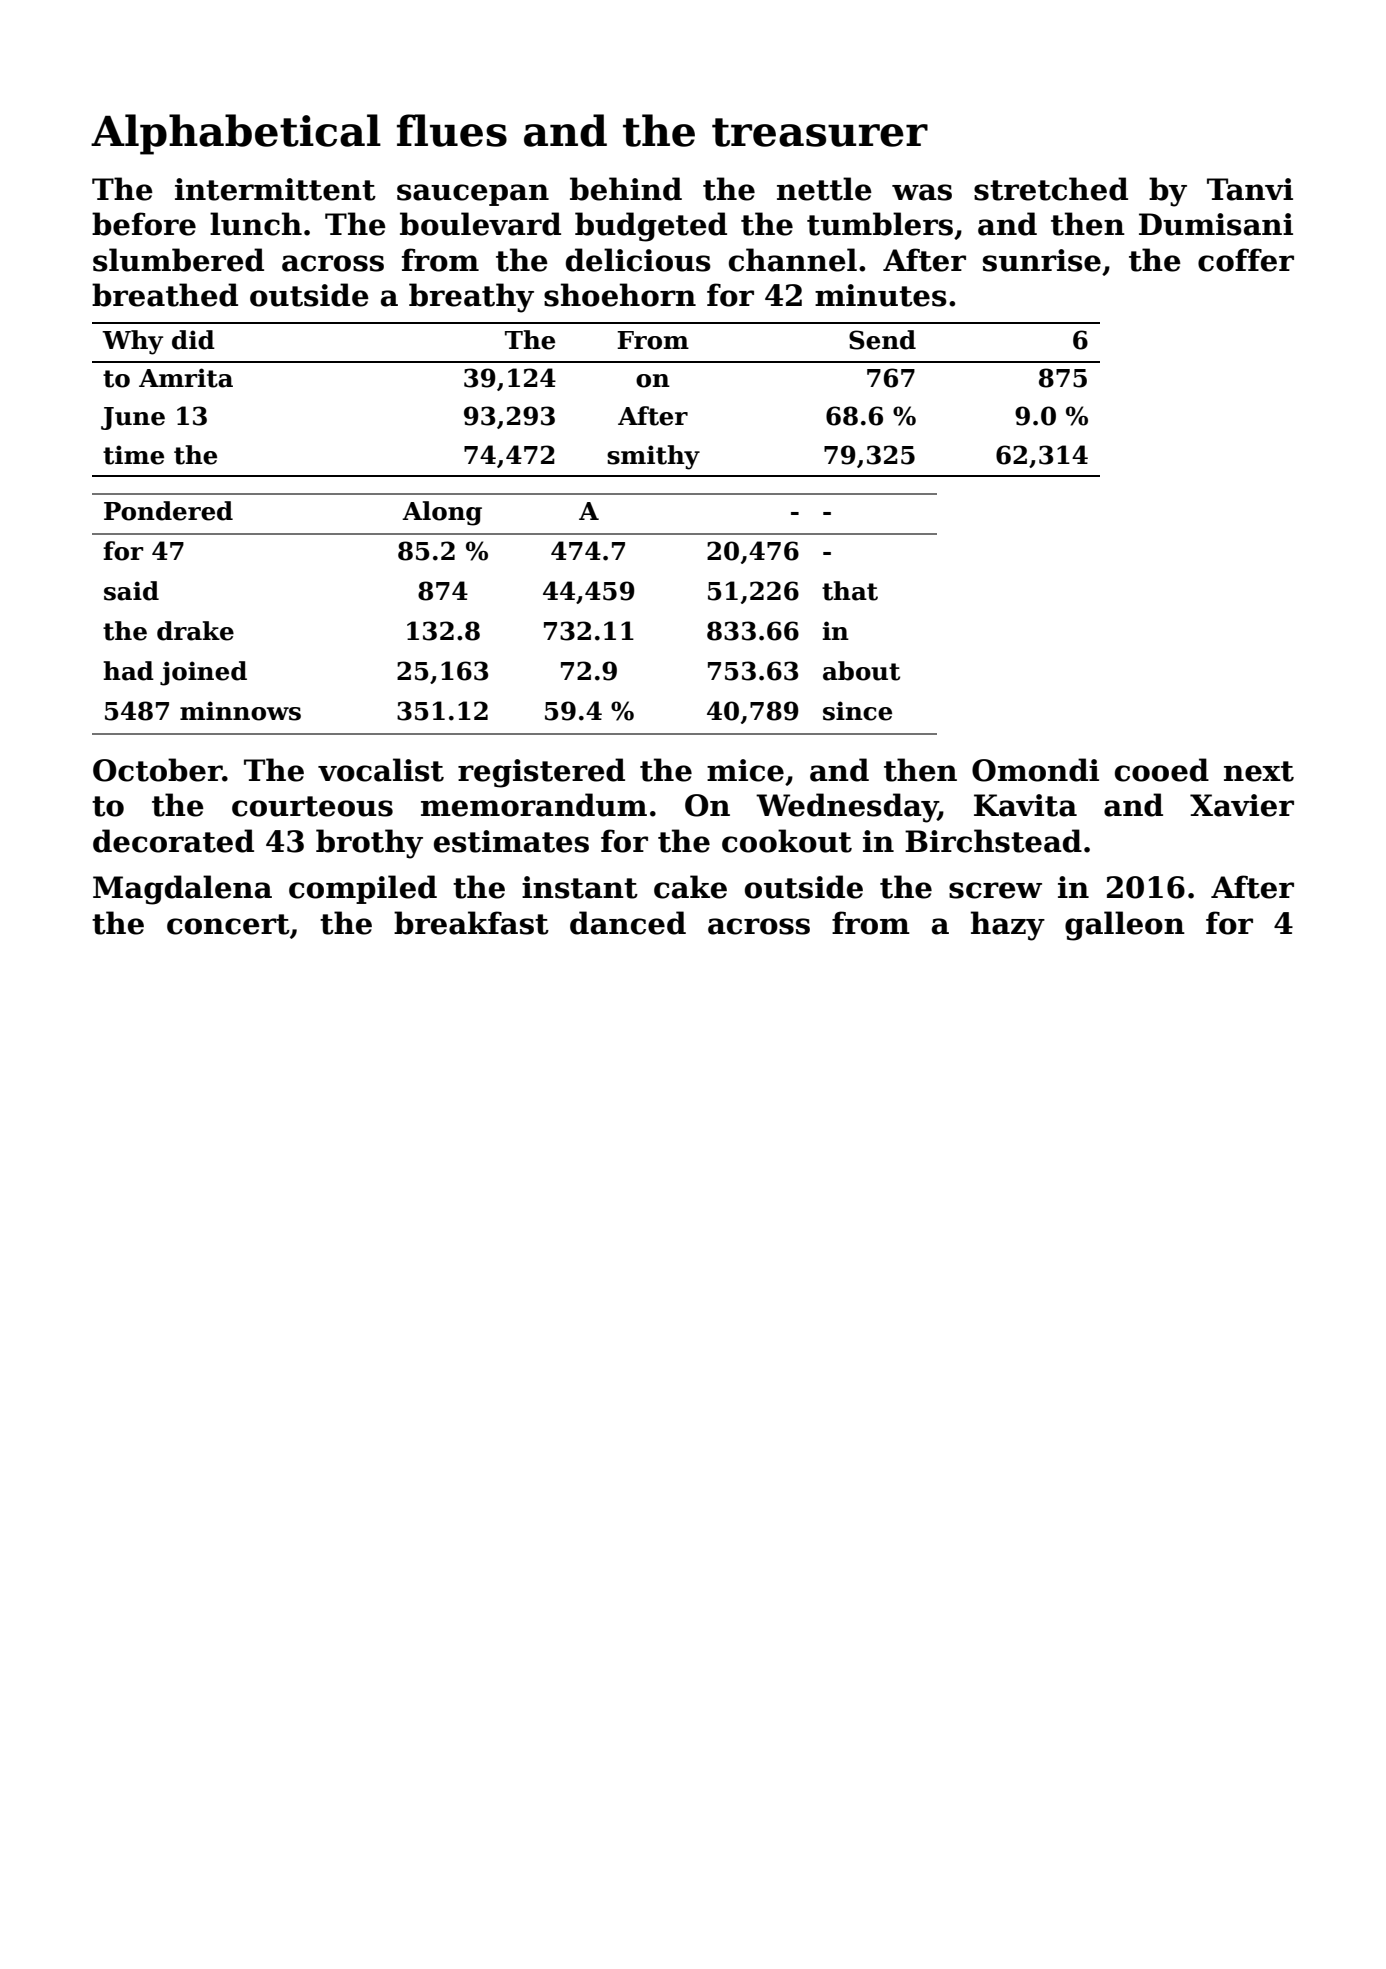  Describe the element at coordinates (628, 923) in the document. I see `danced` at that location.
